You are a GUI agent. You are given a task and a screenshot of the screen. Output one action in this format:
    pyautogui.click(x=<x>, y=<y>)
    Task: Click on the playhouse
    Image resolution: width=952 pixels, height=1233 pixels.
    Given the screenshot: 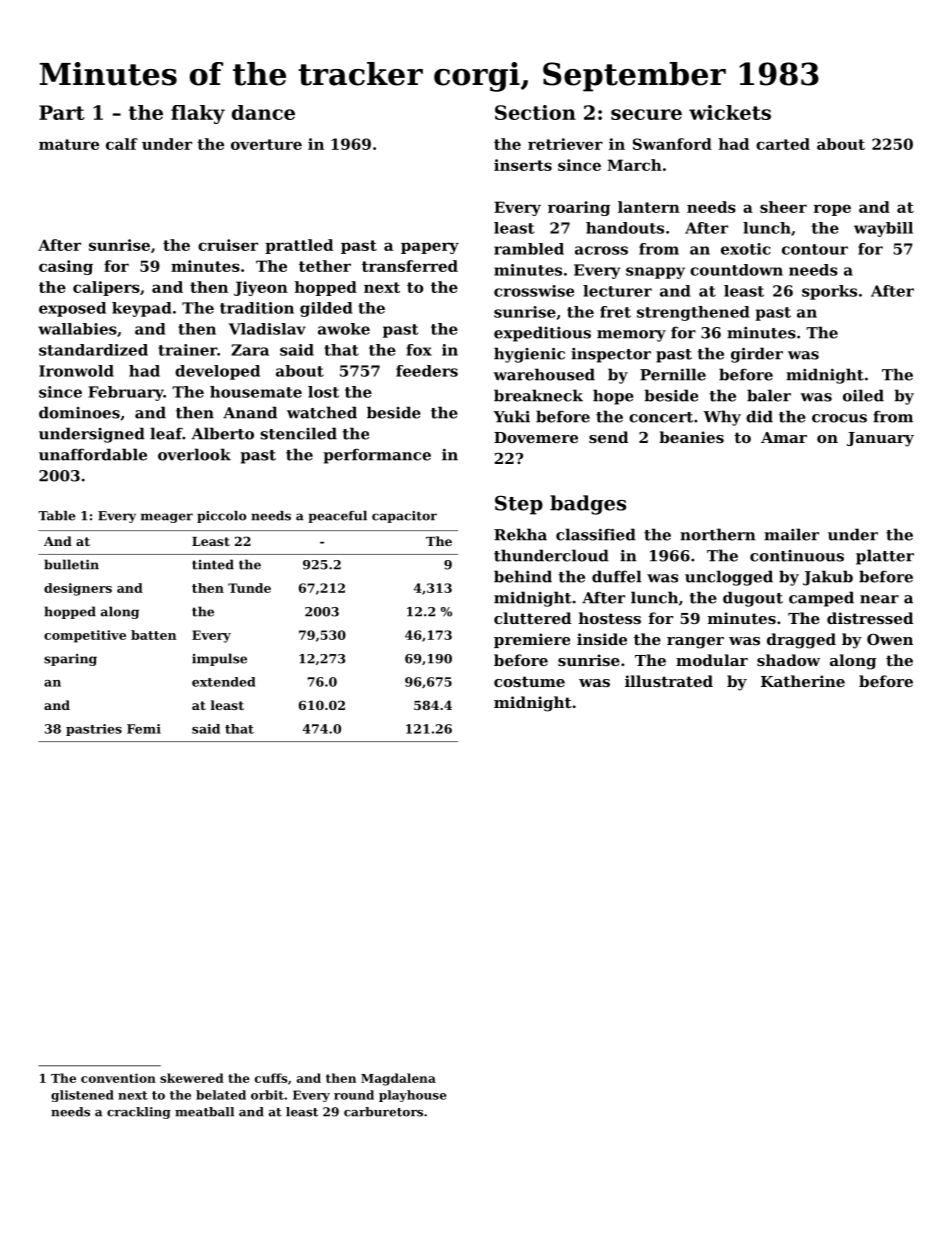 What is the action you would take?
    pyautogui.click(x=412, y=1096)
